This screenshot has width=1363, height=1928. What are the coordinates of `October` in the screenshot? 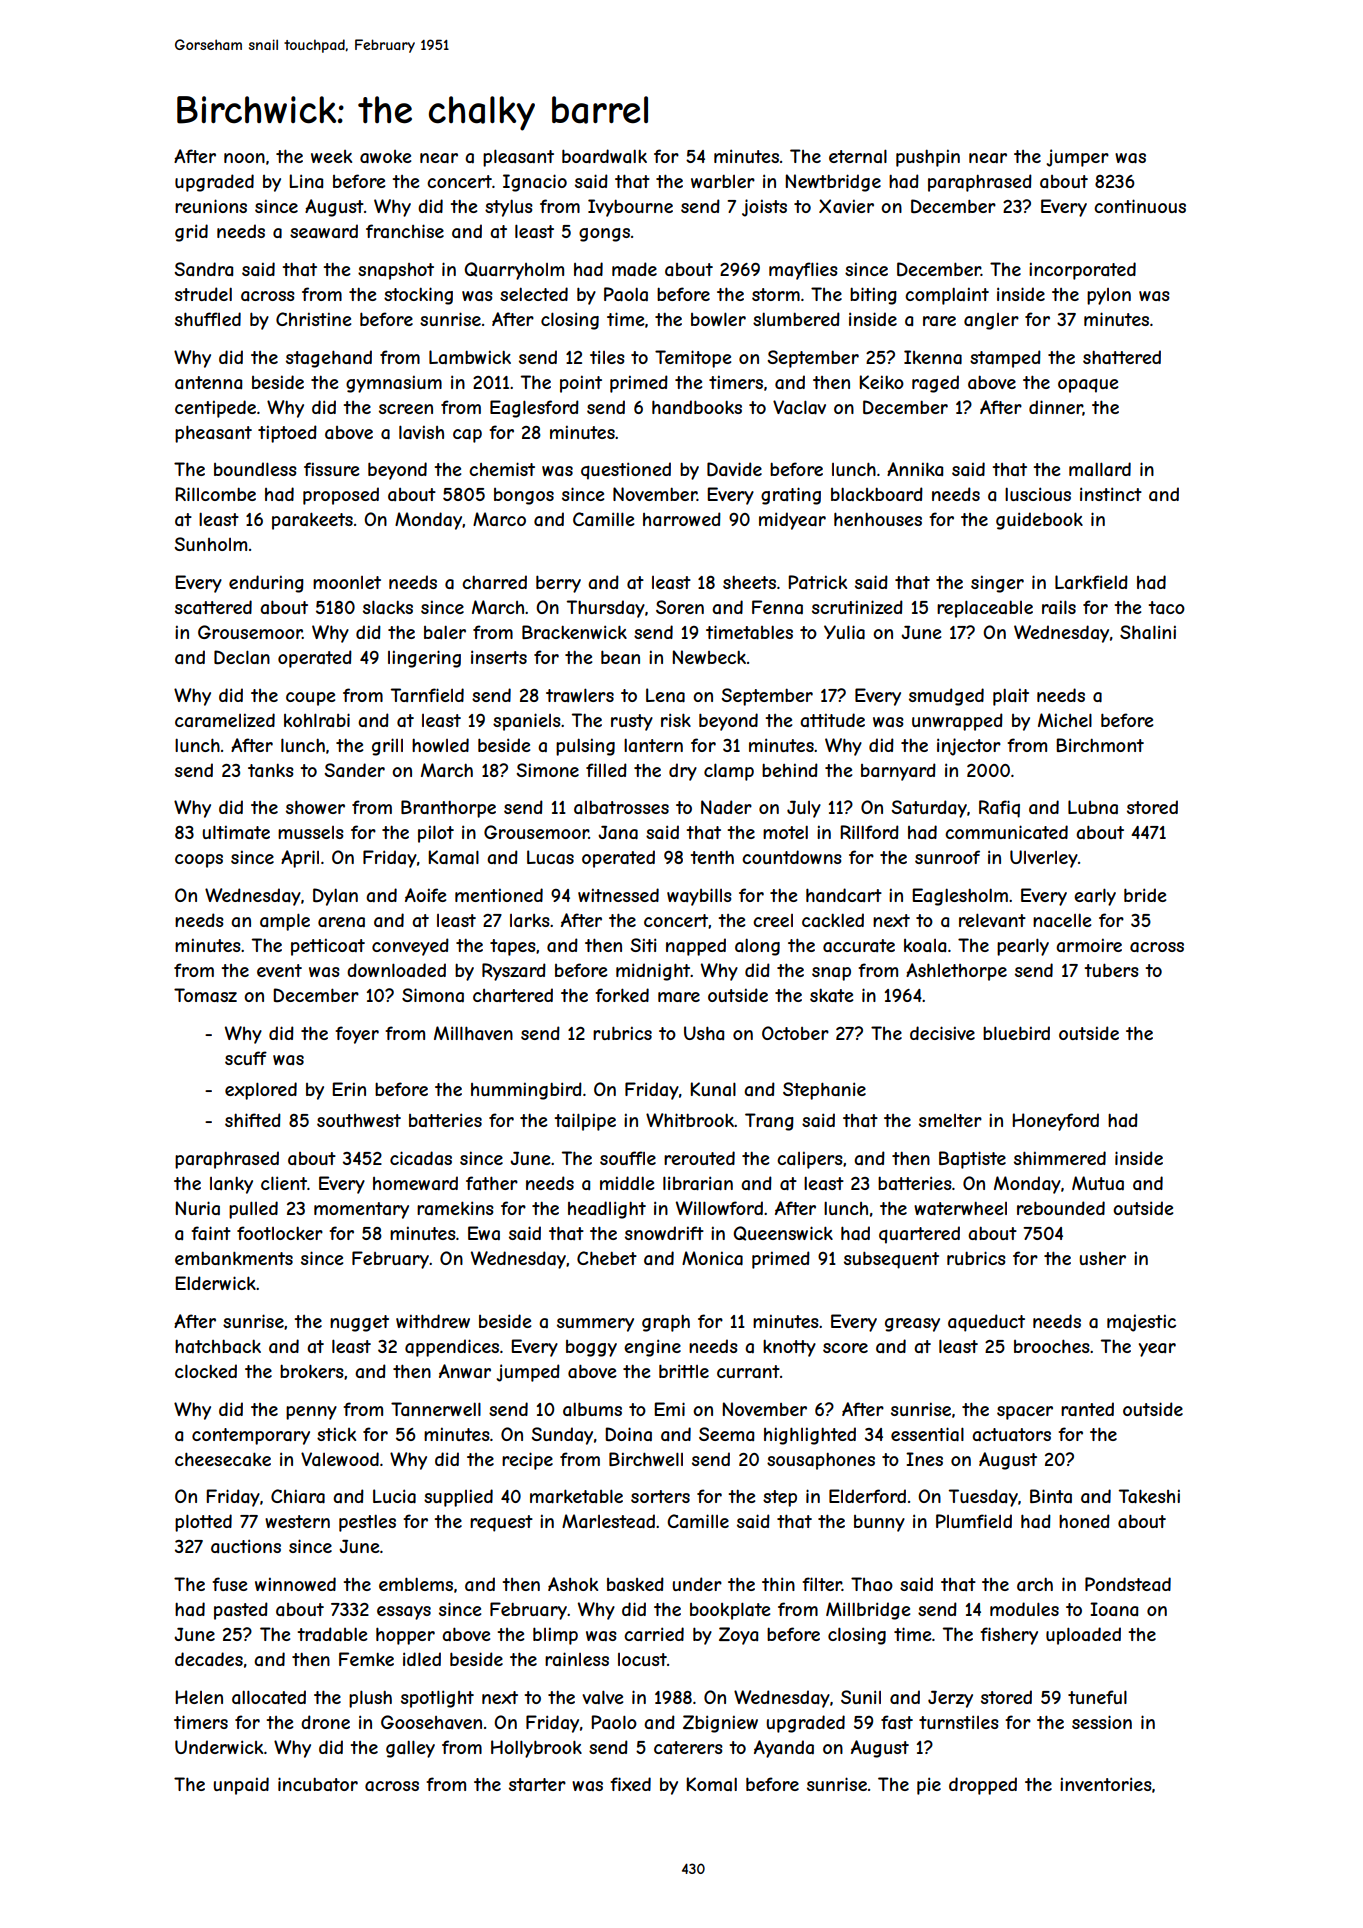 It's located at (795, 1033).
